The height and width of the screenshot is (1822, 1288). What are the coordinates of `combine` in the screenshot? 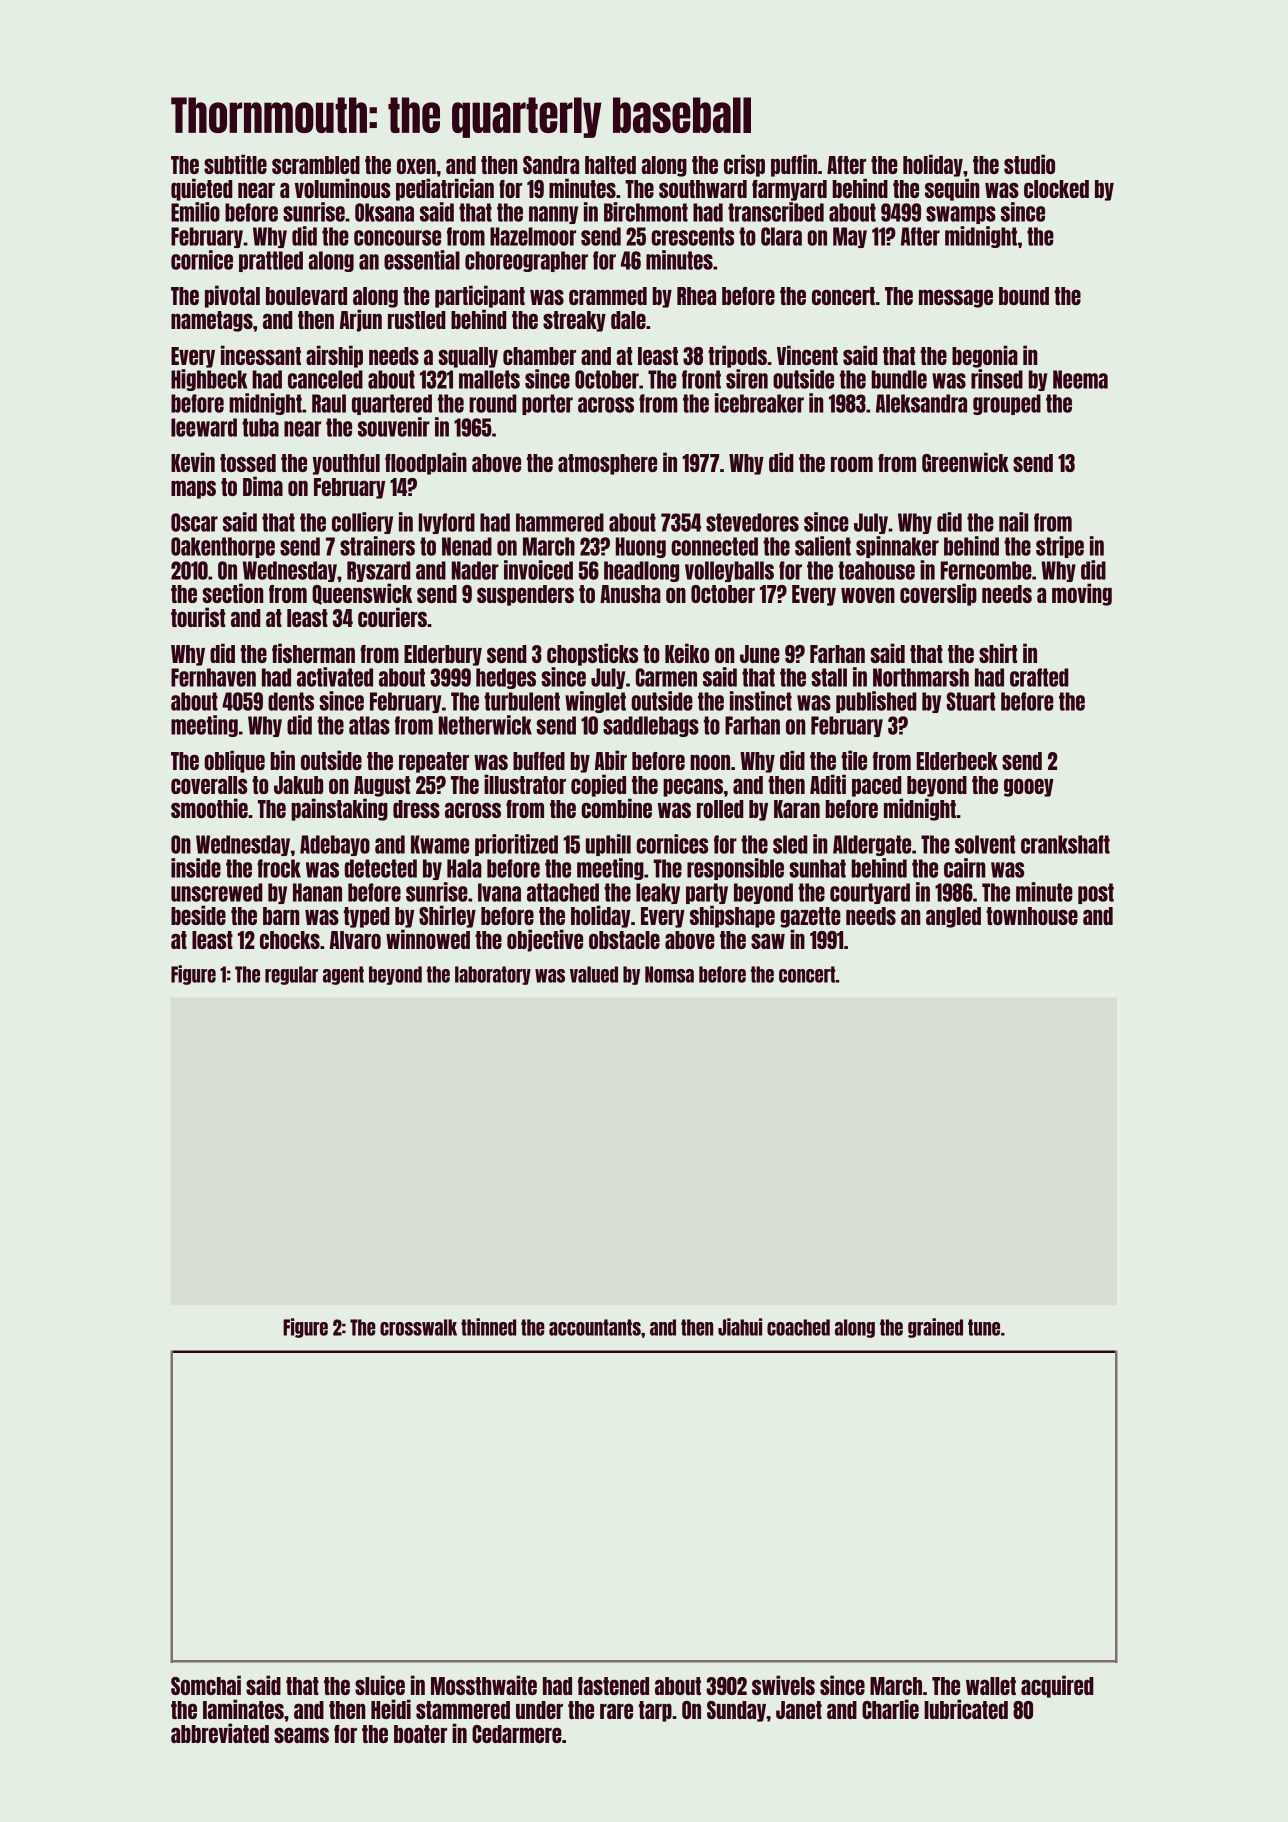 It's located at (616, 808).
